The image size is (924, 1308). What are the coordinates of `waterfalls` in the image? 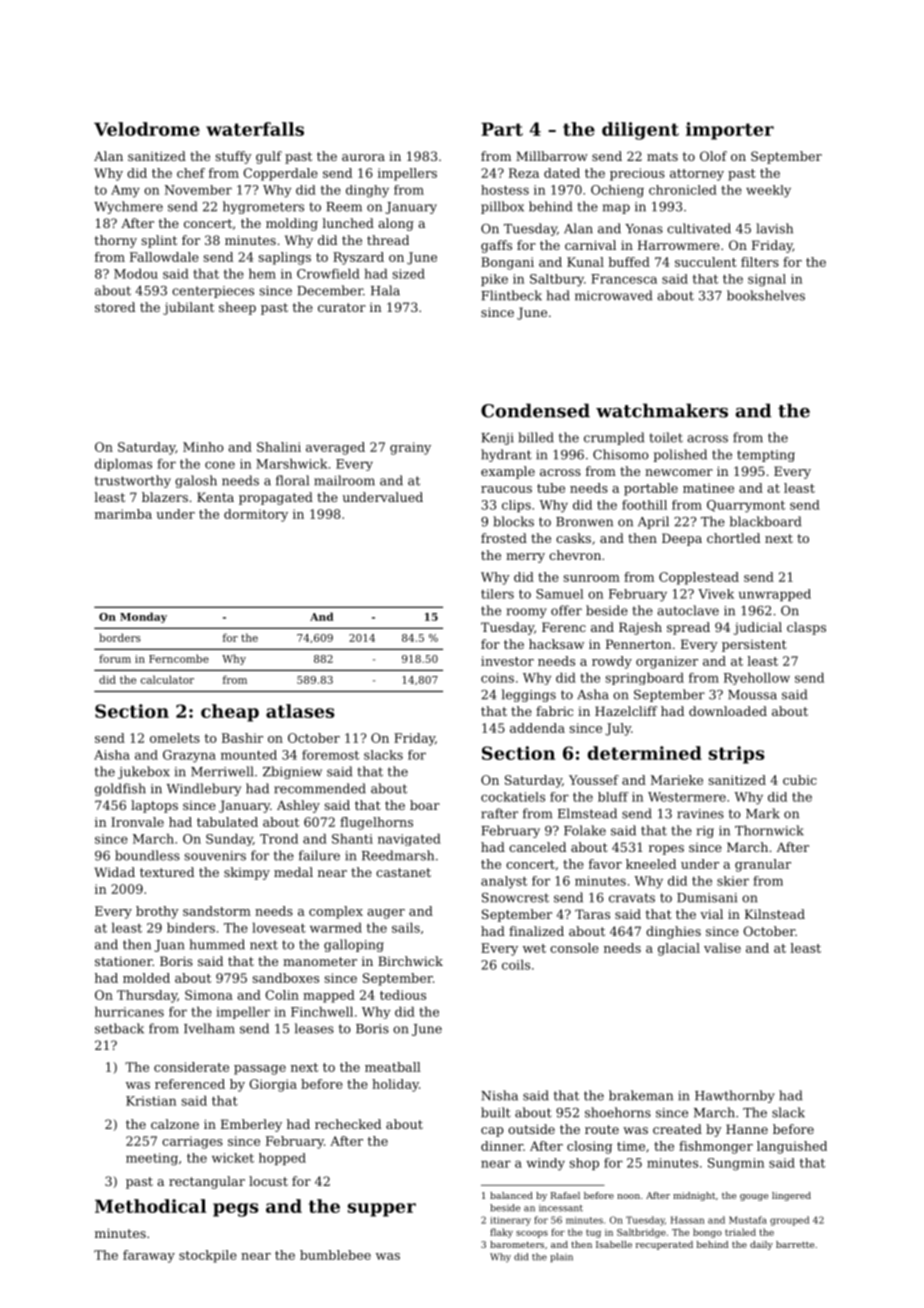 It's located at (255, 129).
